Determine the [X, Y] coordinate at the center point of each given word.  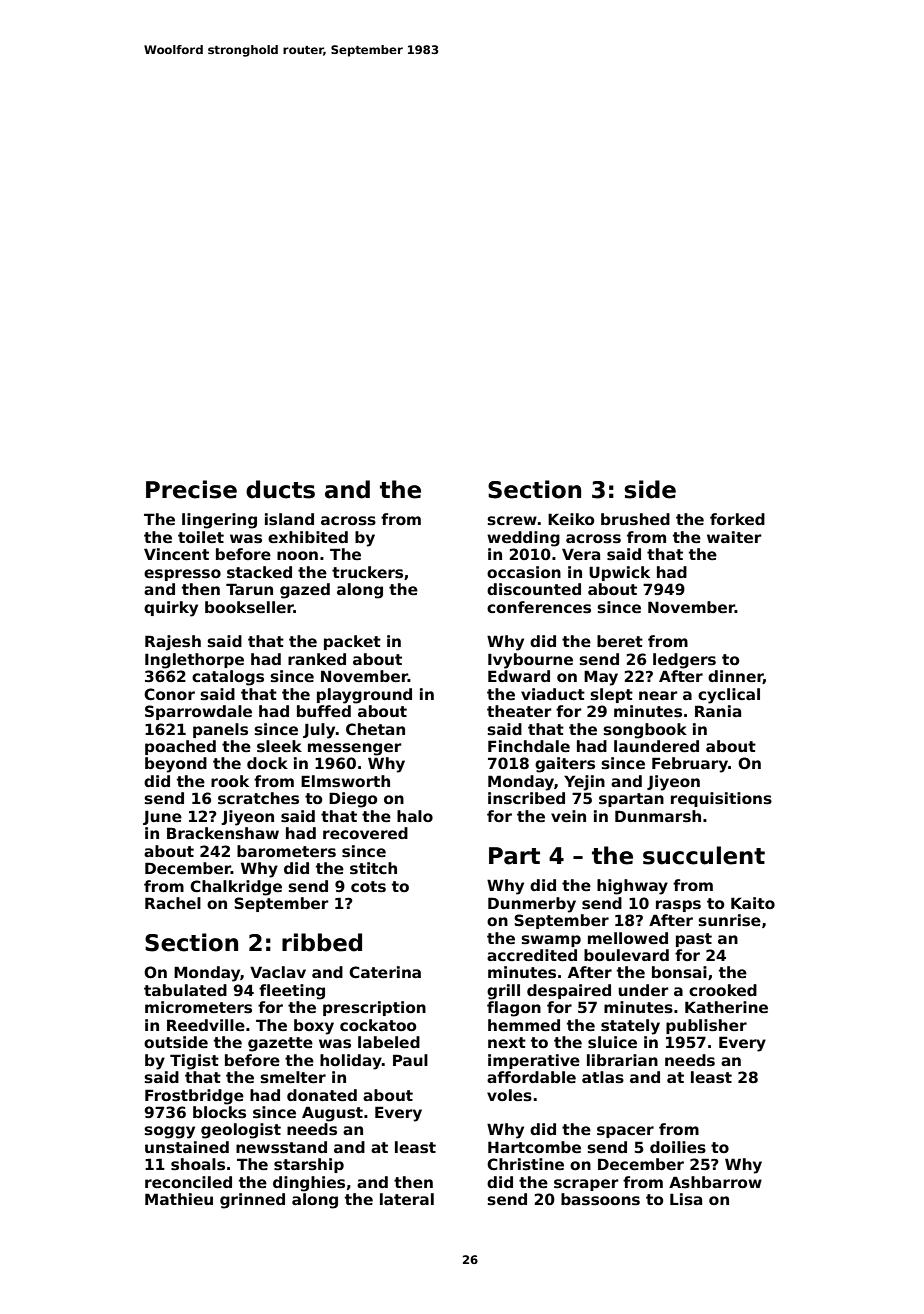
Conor [169, 694]
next [507, 1042]
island [289, 519]
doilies [678, 1147]
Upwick [619, 573]
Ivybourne [530, 661]
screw [512, 521]
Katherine [726, 1007]
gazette [280, 1044]
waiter [734, 537]
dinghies [309, 1184]
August [332, 1114]
